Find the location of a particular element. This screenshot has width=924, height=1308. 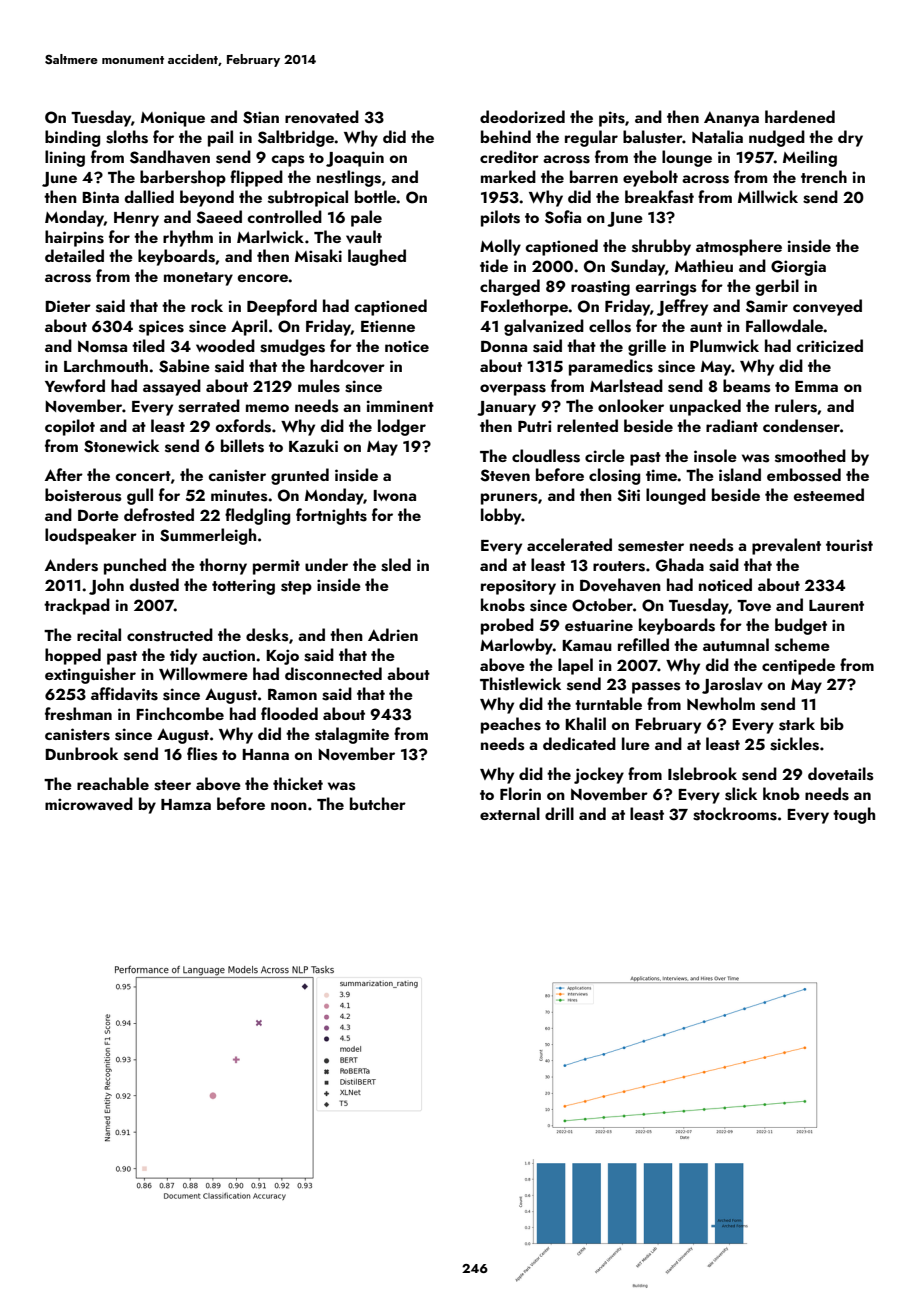

renovated is located at coordinates (322, 117).
